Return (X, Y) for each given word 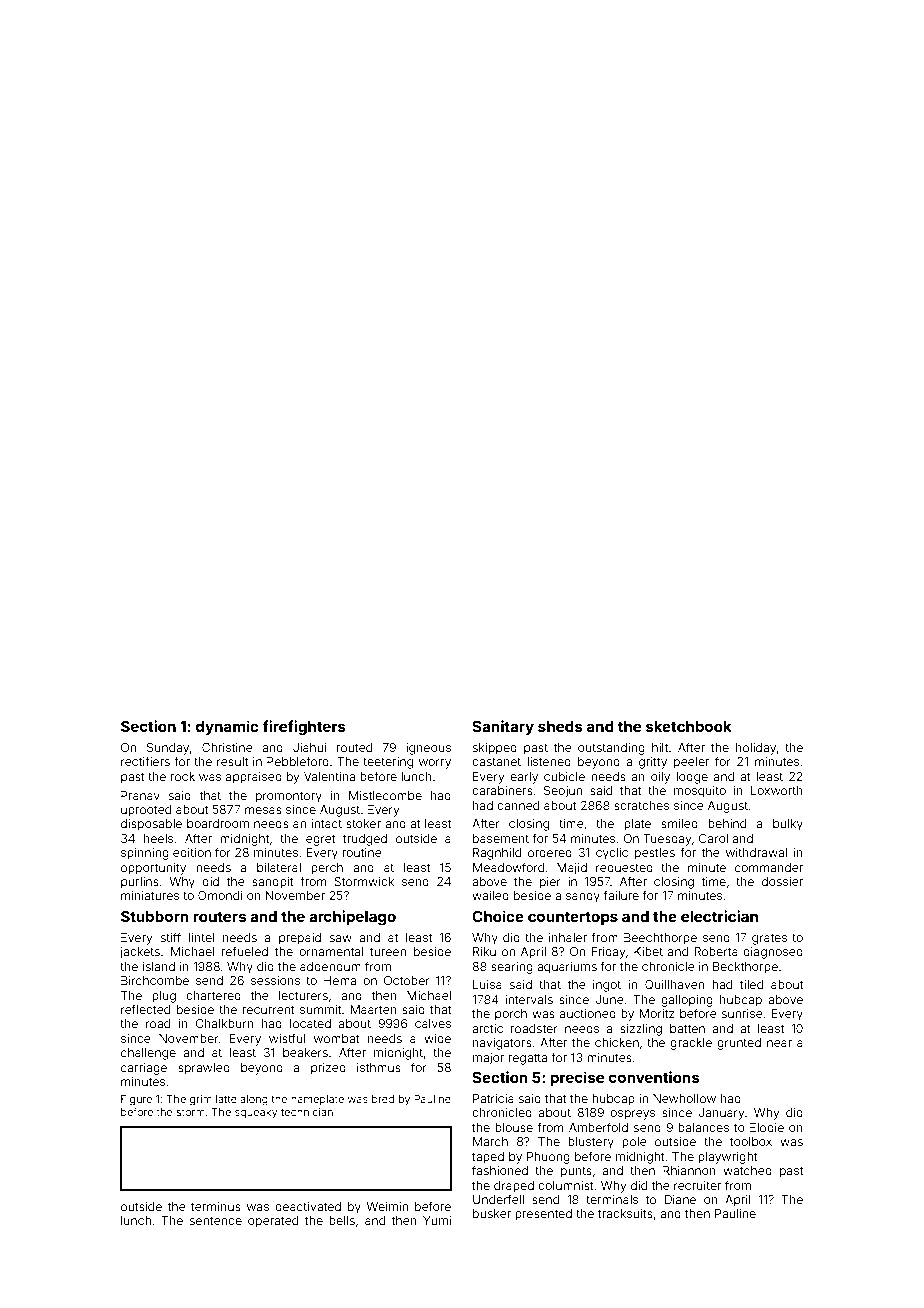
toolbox (751, 1141)
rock (183, 776)
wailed (490, 895)
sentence (216, 1220)
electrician (719, 916)
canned (518, 805)
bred (383, 1099)
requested (624, 869)
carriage (144, 1069)
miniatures (150, 895)
